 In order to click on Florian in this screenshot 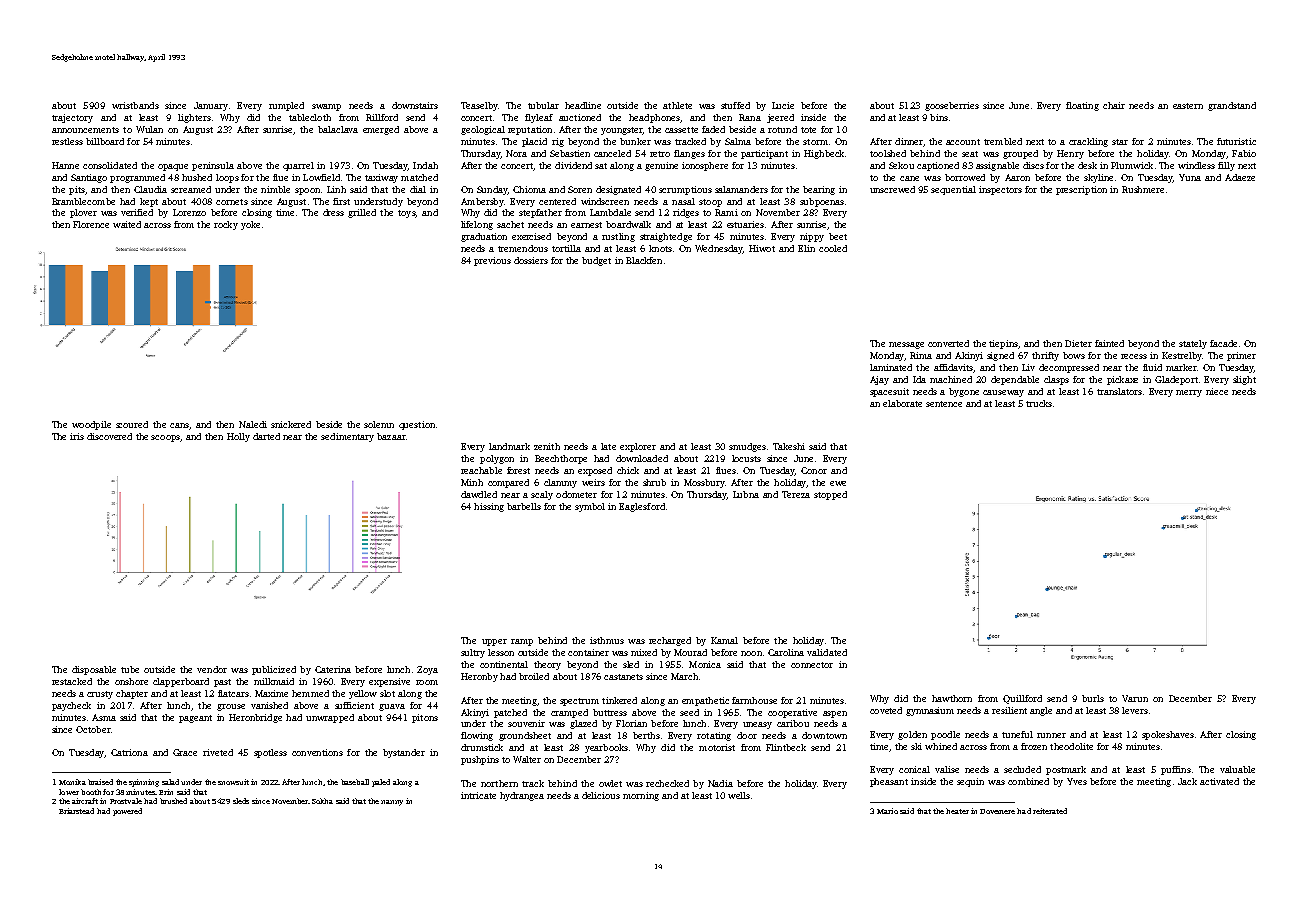, I will do `click(631, 723)`.
